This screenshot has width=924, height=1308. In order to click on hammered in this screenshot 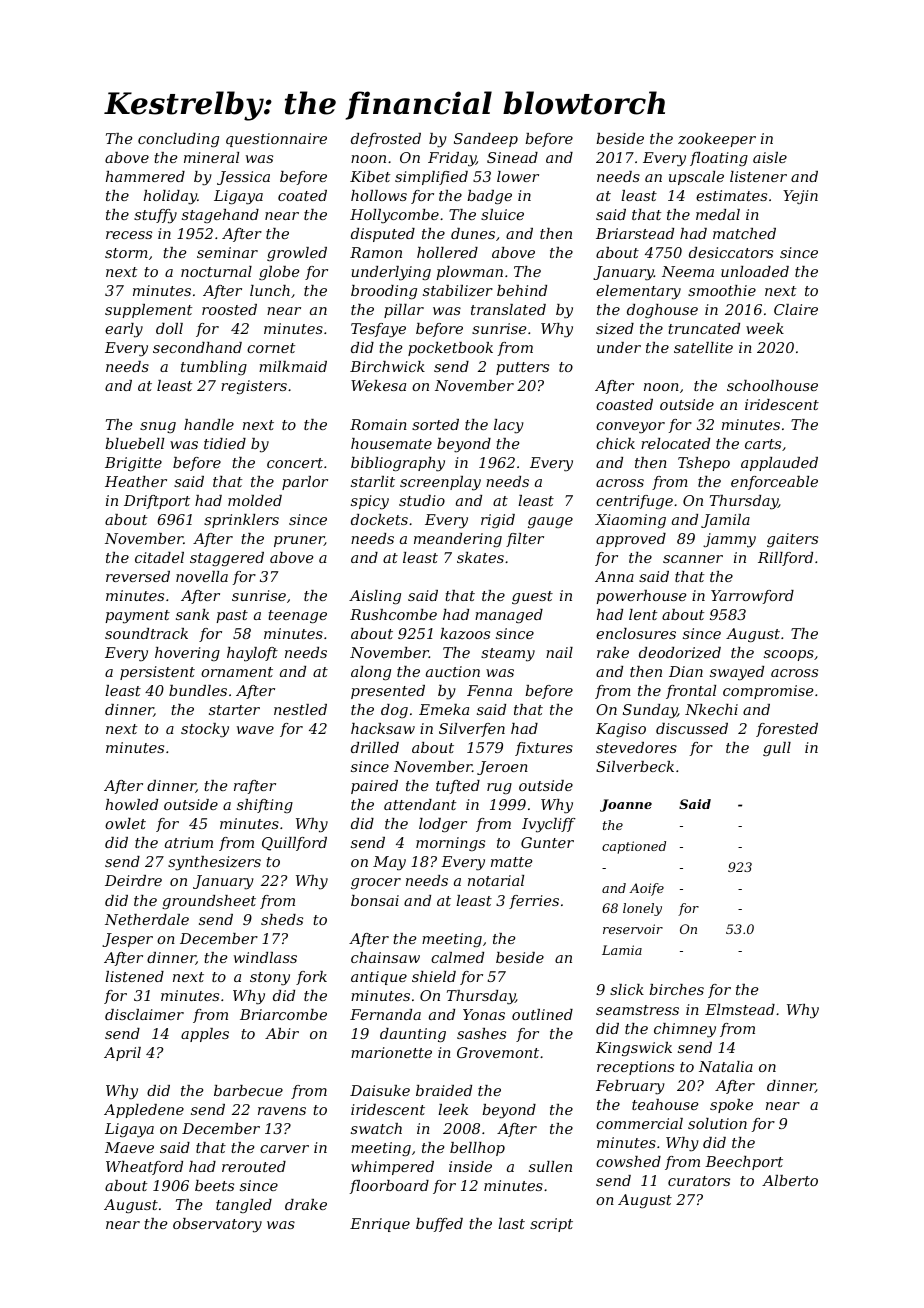, I will do `click(145, 176)`.
